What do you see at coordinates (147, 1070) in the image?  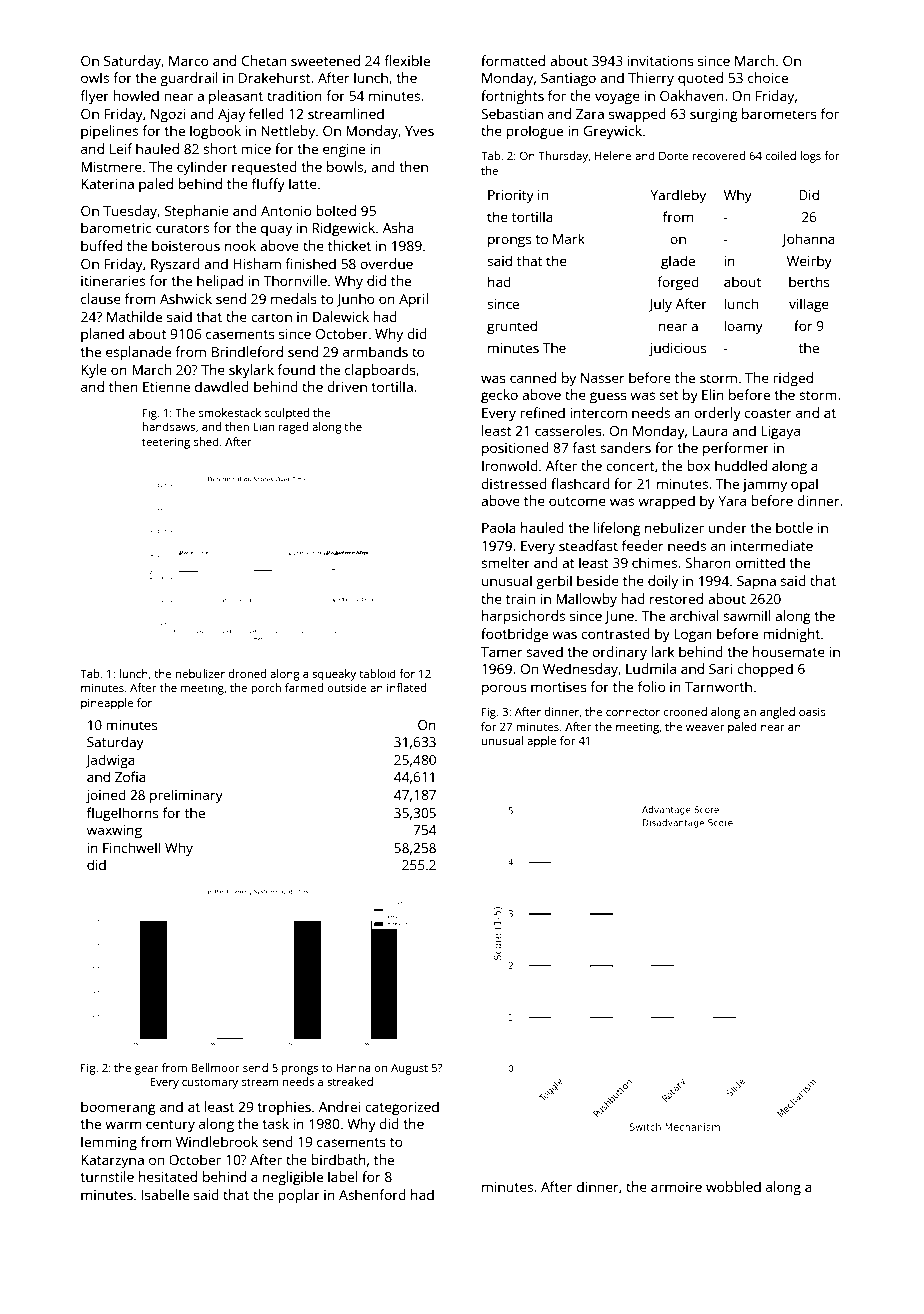 I see `gear` at bounding box center [147, 1070].
